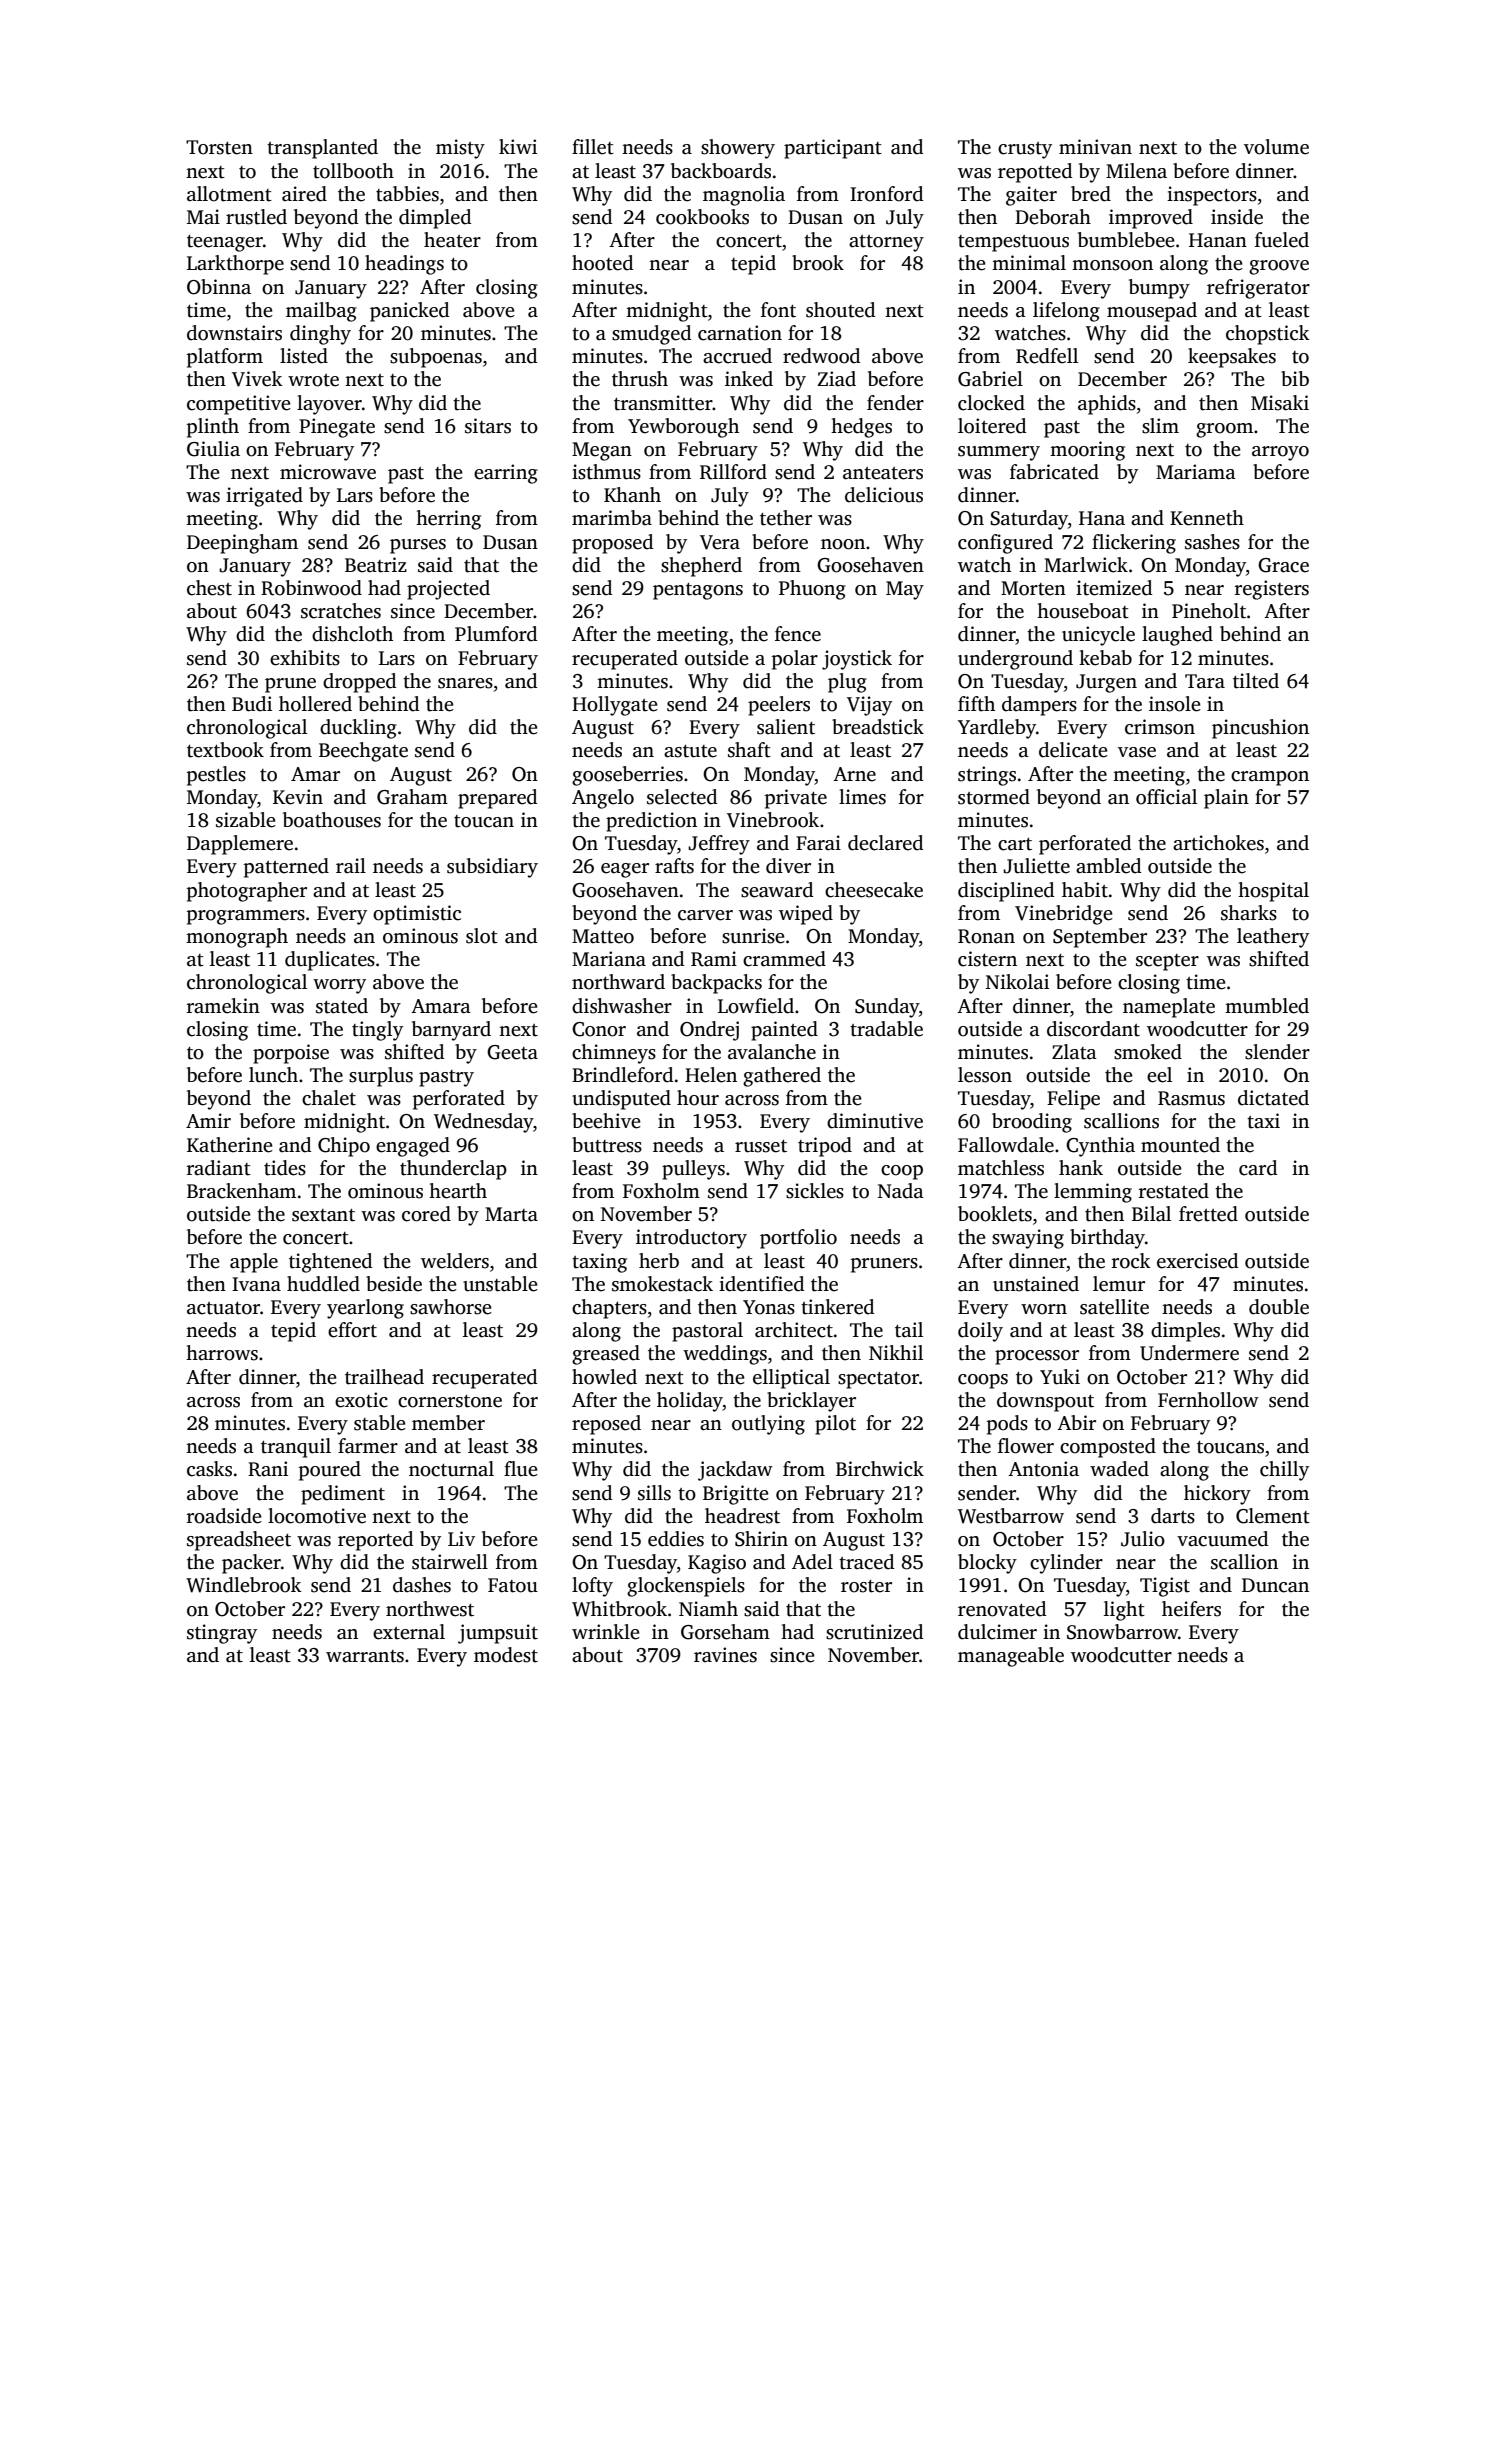  I want to click on double, so click(1279, 1307).
